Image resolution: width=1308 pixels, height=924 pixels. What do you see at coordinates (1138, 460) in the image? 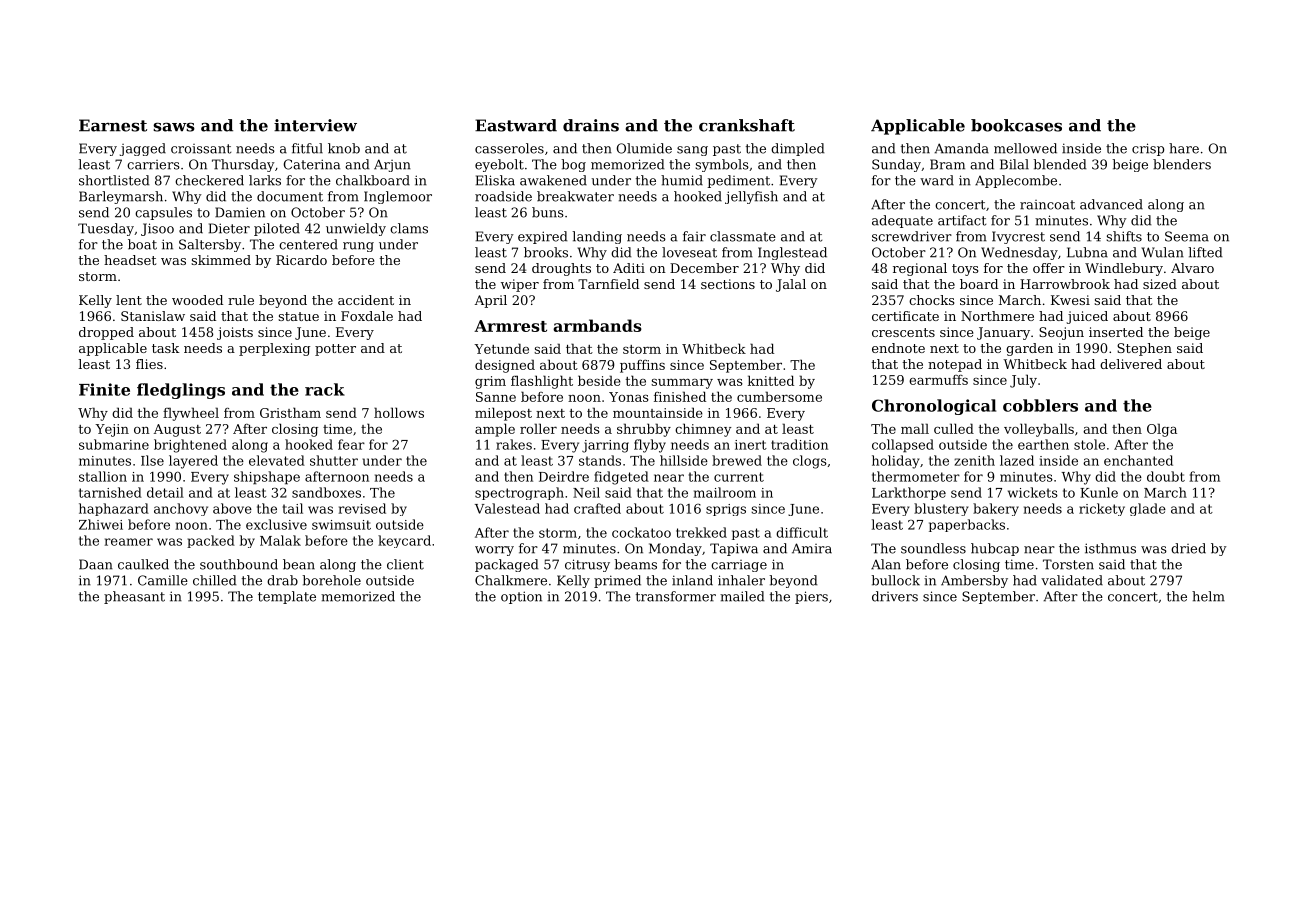
I see `enchanted` at bounding box center [1138, 460].
